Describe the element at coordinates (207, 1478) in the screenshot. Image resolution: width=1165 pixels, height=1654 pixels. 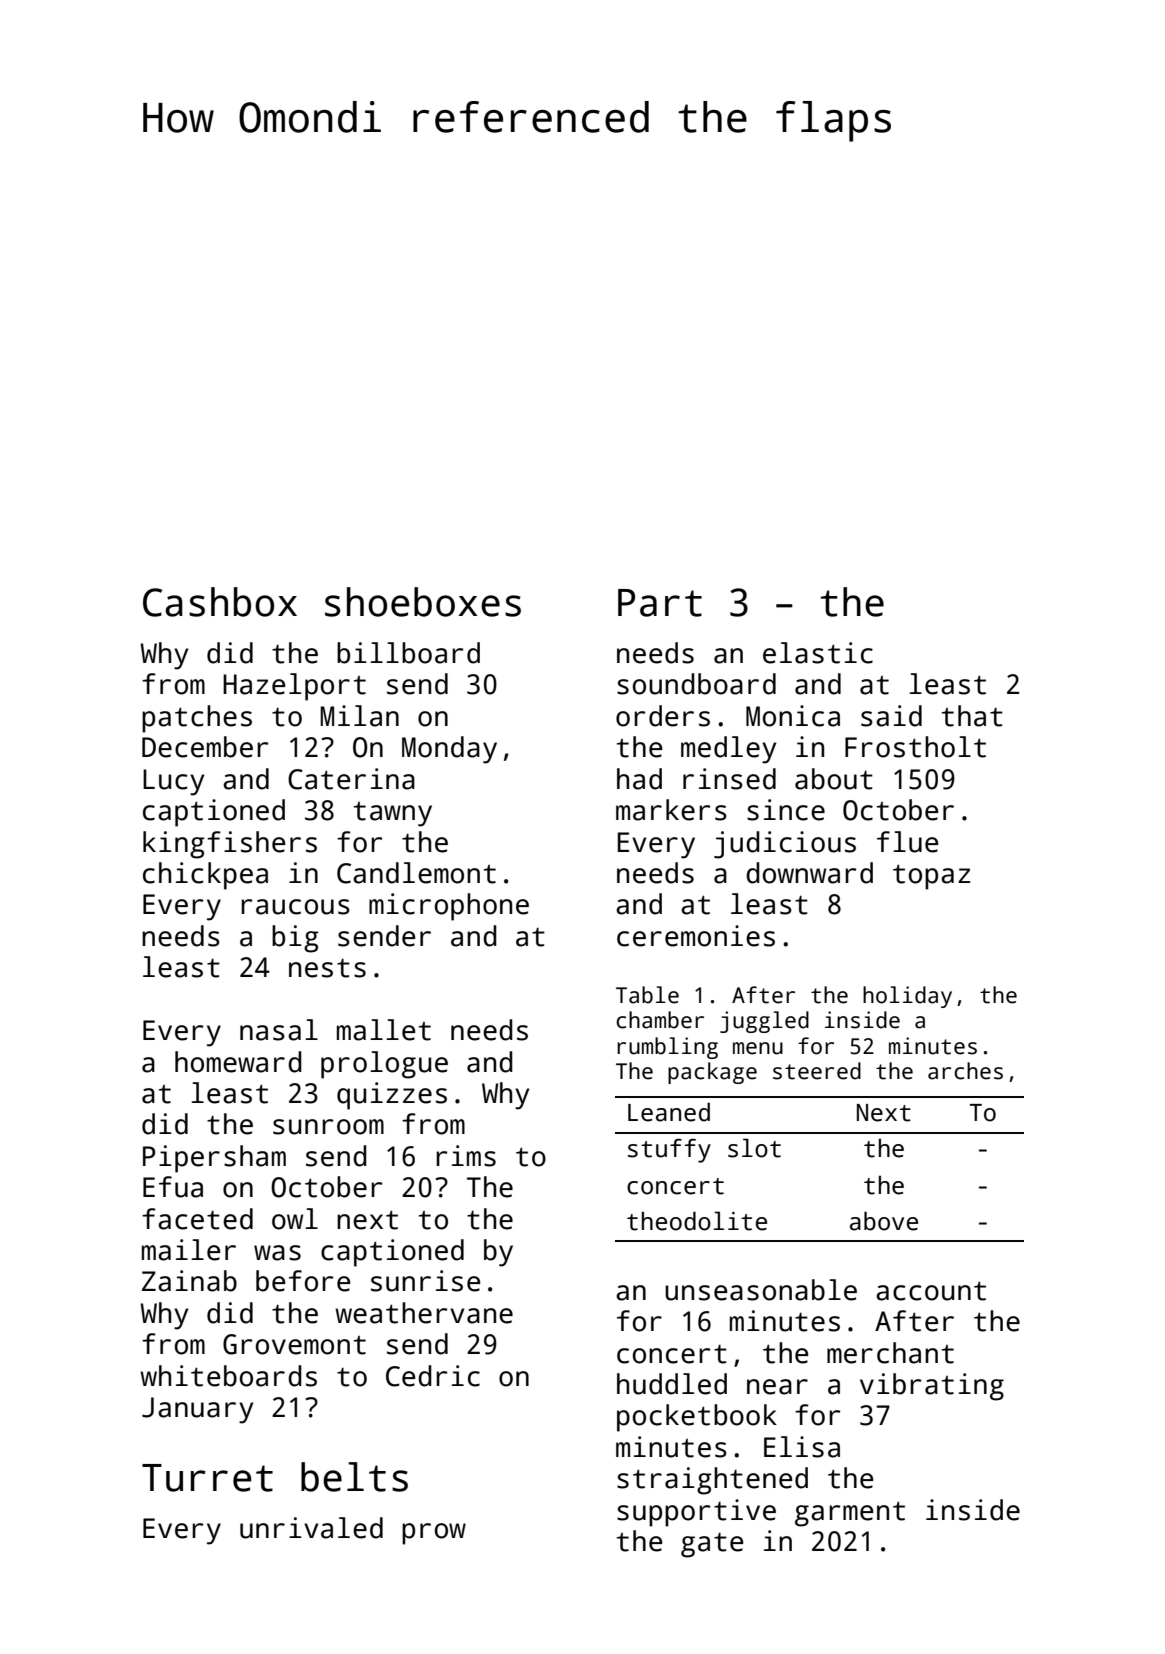
I see `Turret` at that location.
